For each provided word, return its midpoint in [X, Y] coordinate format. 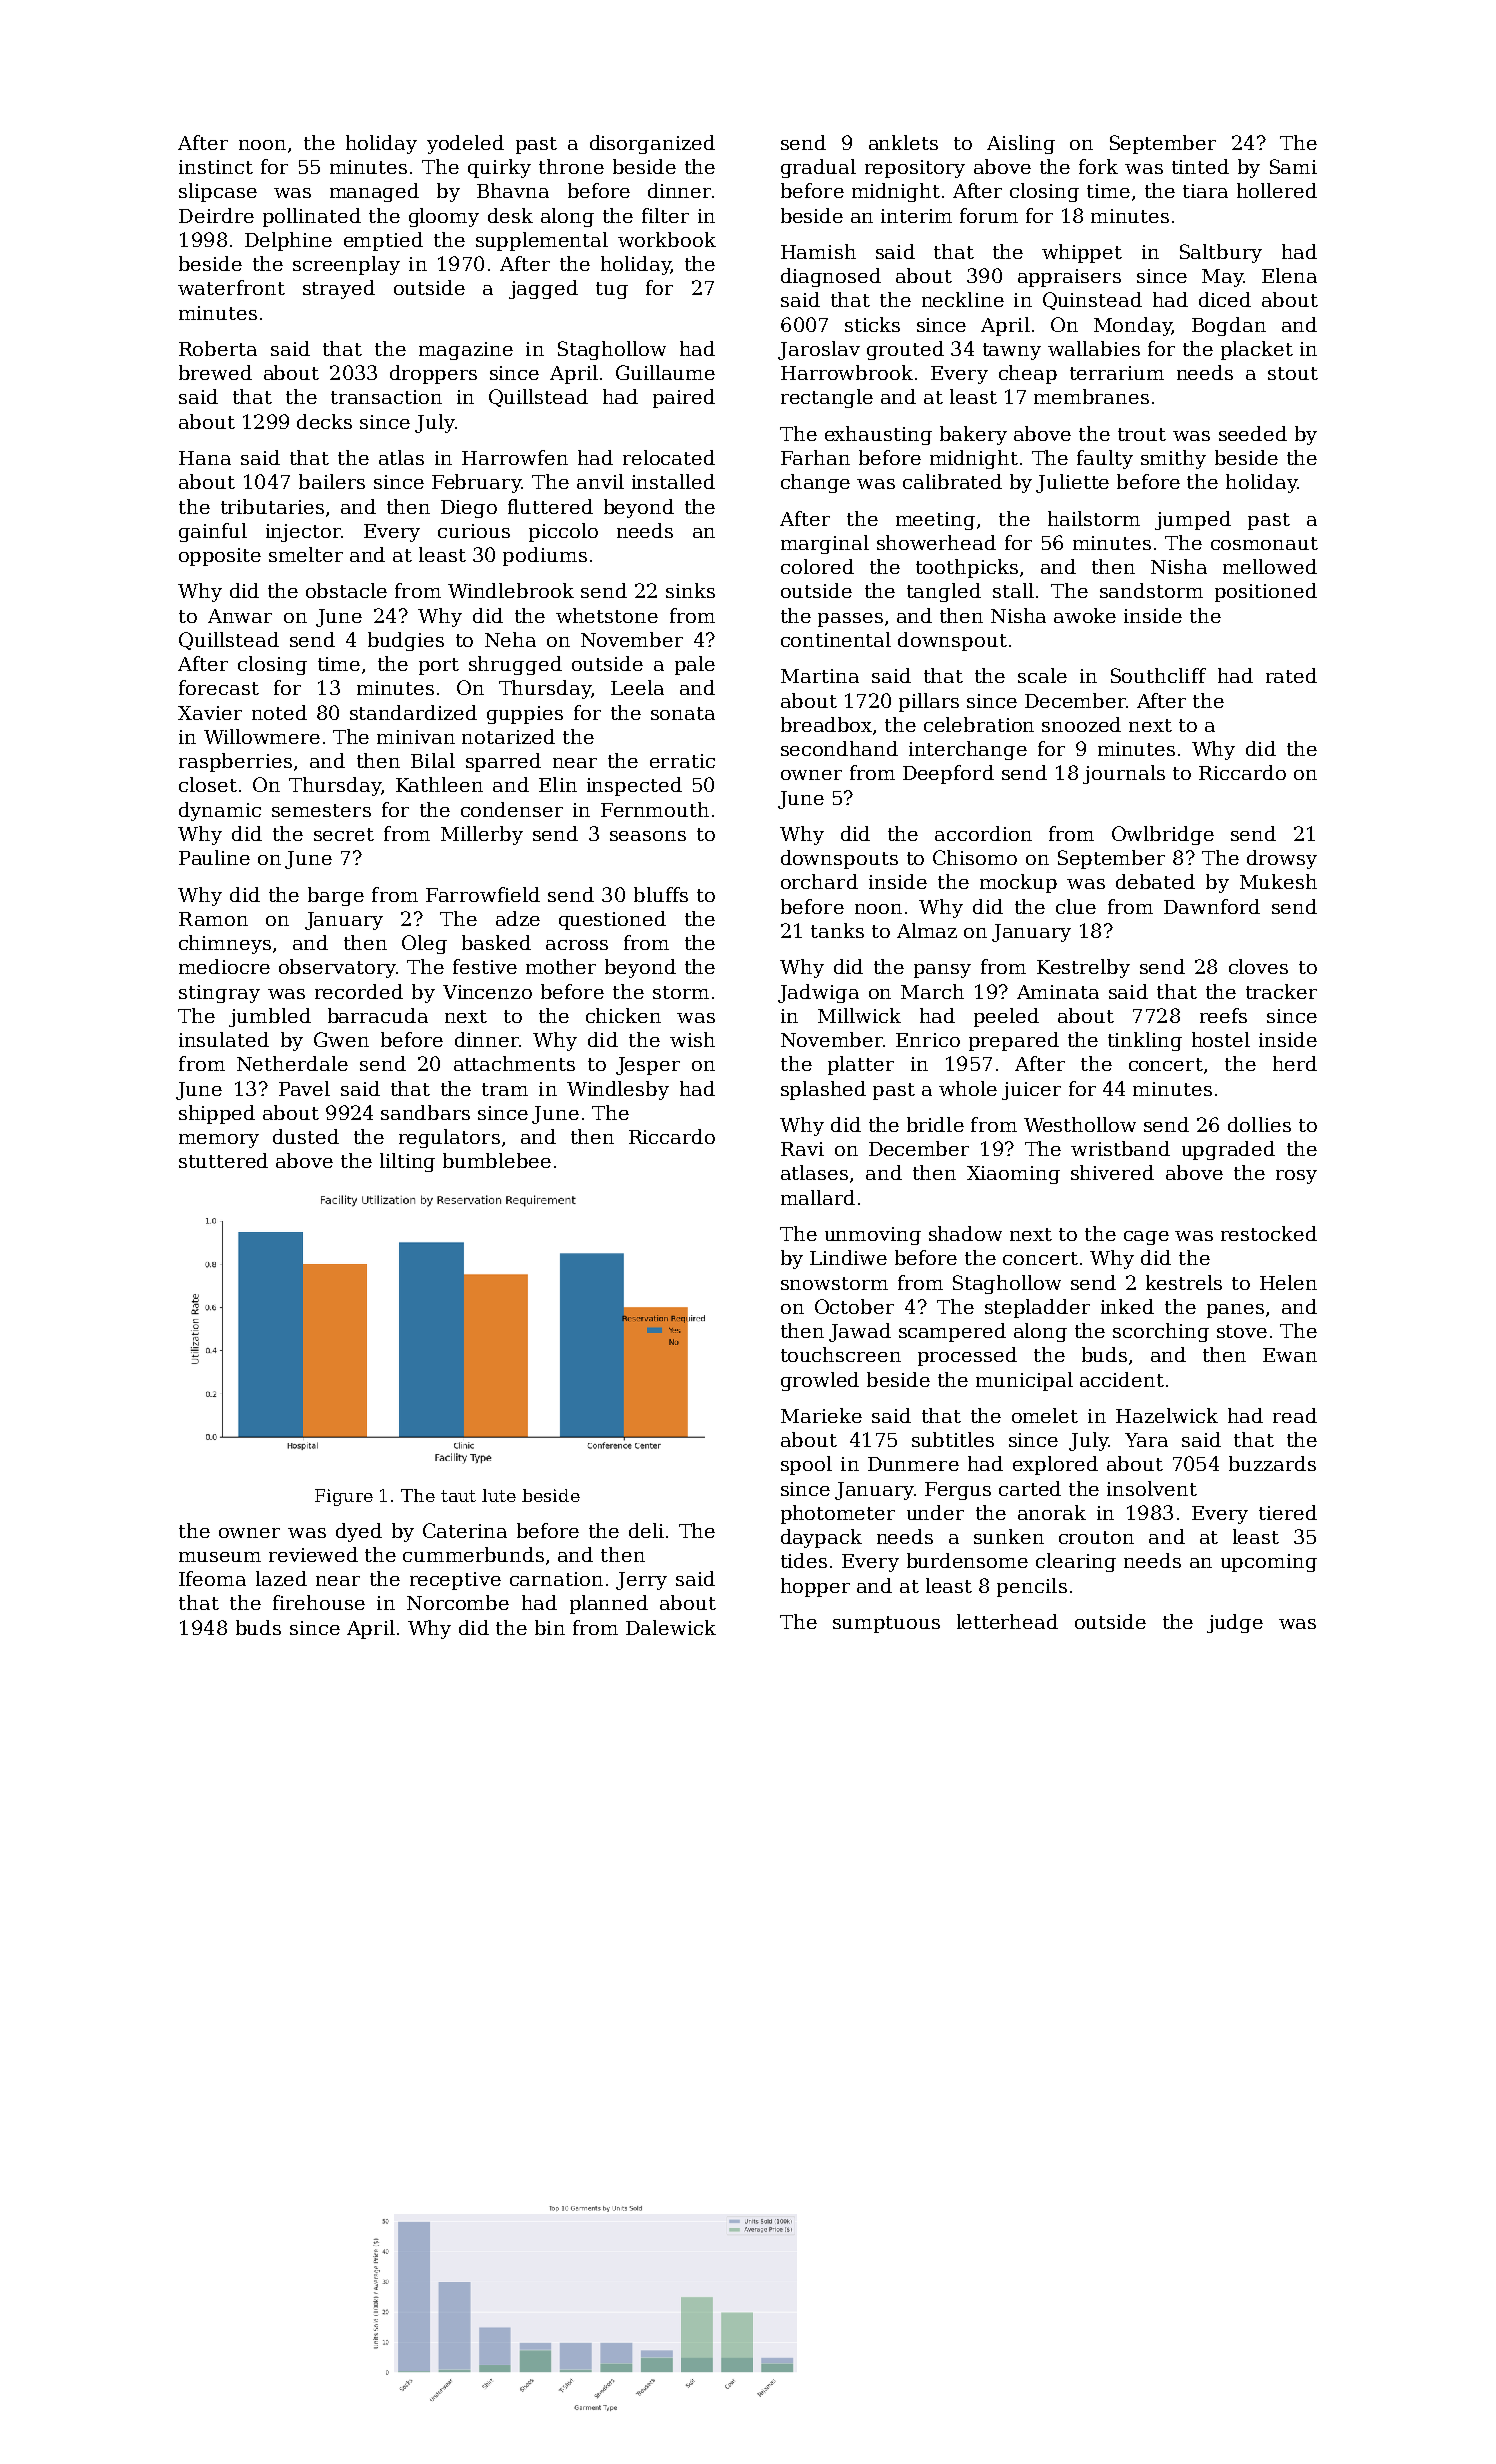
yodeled [465, 144]
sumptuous [886, 1624]
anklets [903, 142]
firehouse [319, 1602]
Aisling [1021, 144]
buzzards [1272, 1463]
